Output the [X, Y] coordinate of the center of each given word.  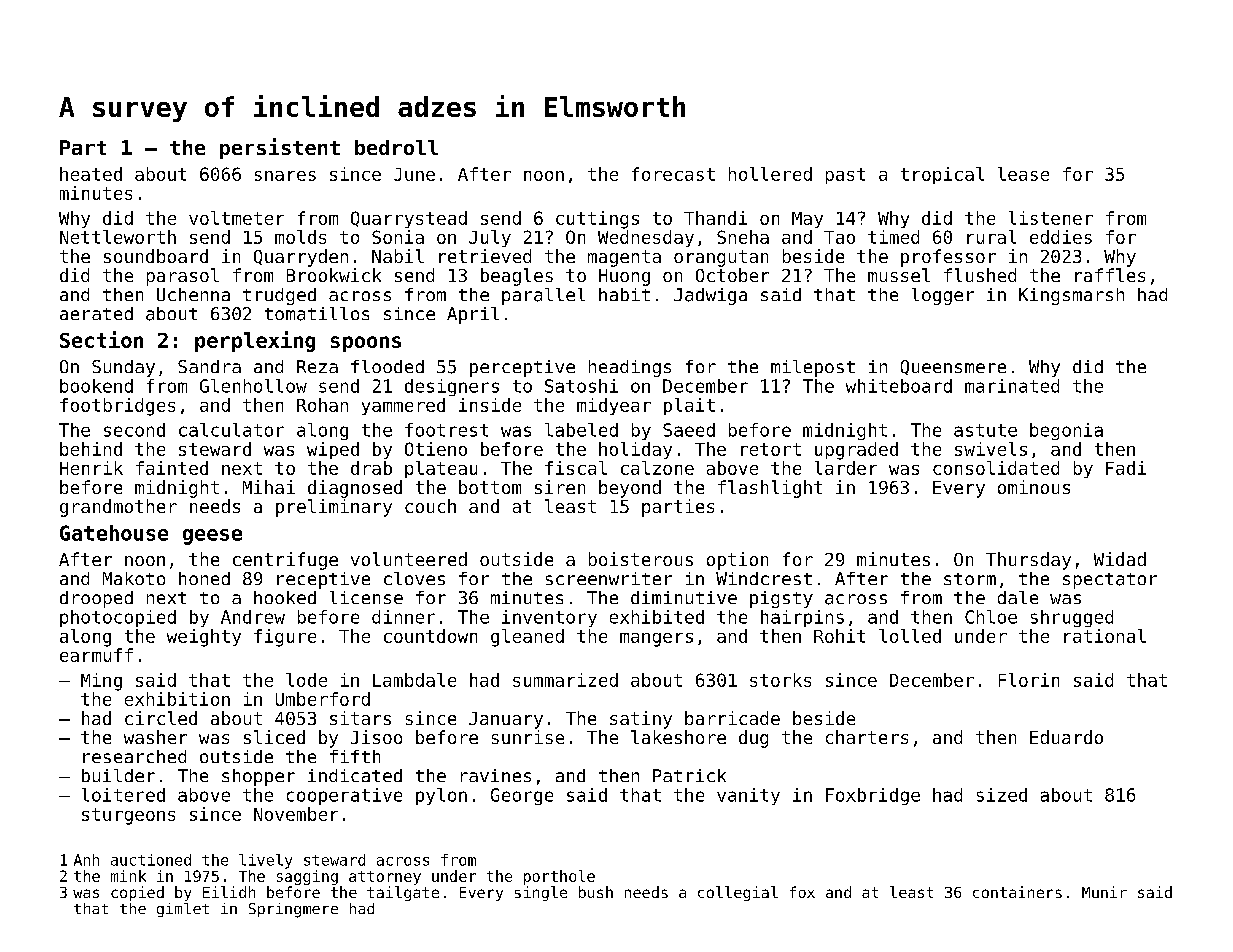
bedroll [396, 147]
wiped [333, 450]
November [296, 814]
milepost [813, 368]
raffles [1110, 275]
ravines [496, 775]
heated [91, 174]
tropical [942, 175]
